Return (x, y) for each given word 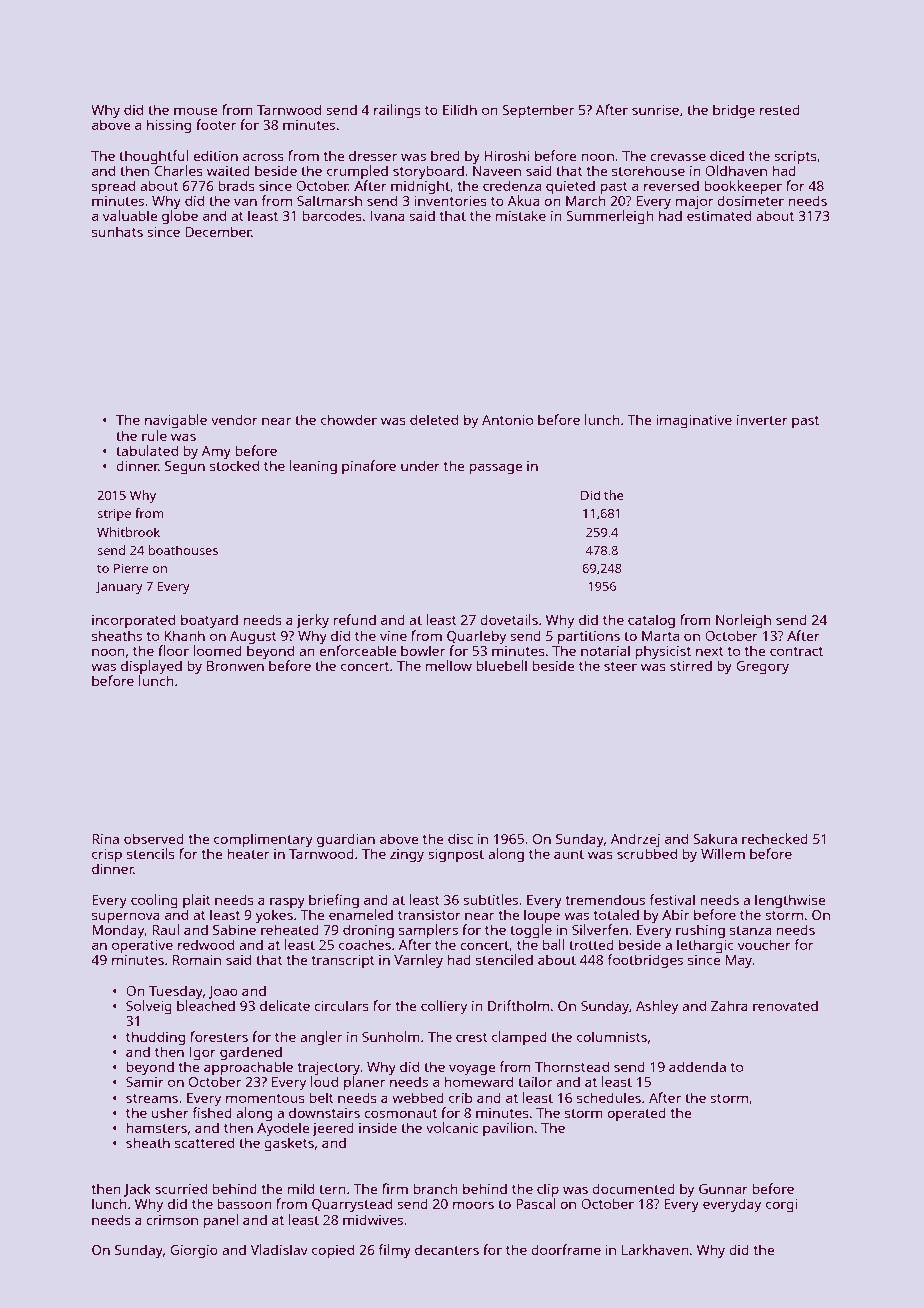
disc (460, 838)
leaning (313, 467)
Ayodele (283, 1129)
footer (216, 124)
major (694, 203)
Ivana (388, 216)
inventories (450, 201)
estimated (719, 215)
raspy (287, 903)
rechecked (775, 838)
